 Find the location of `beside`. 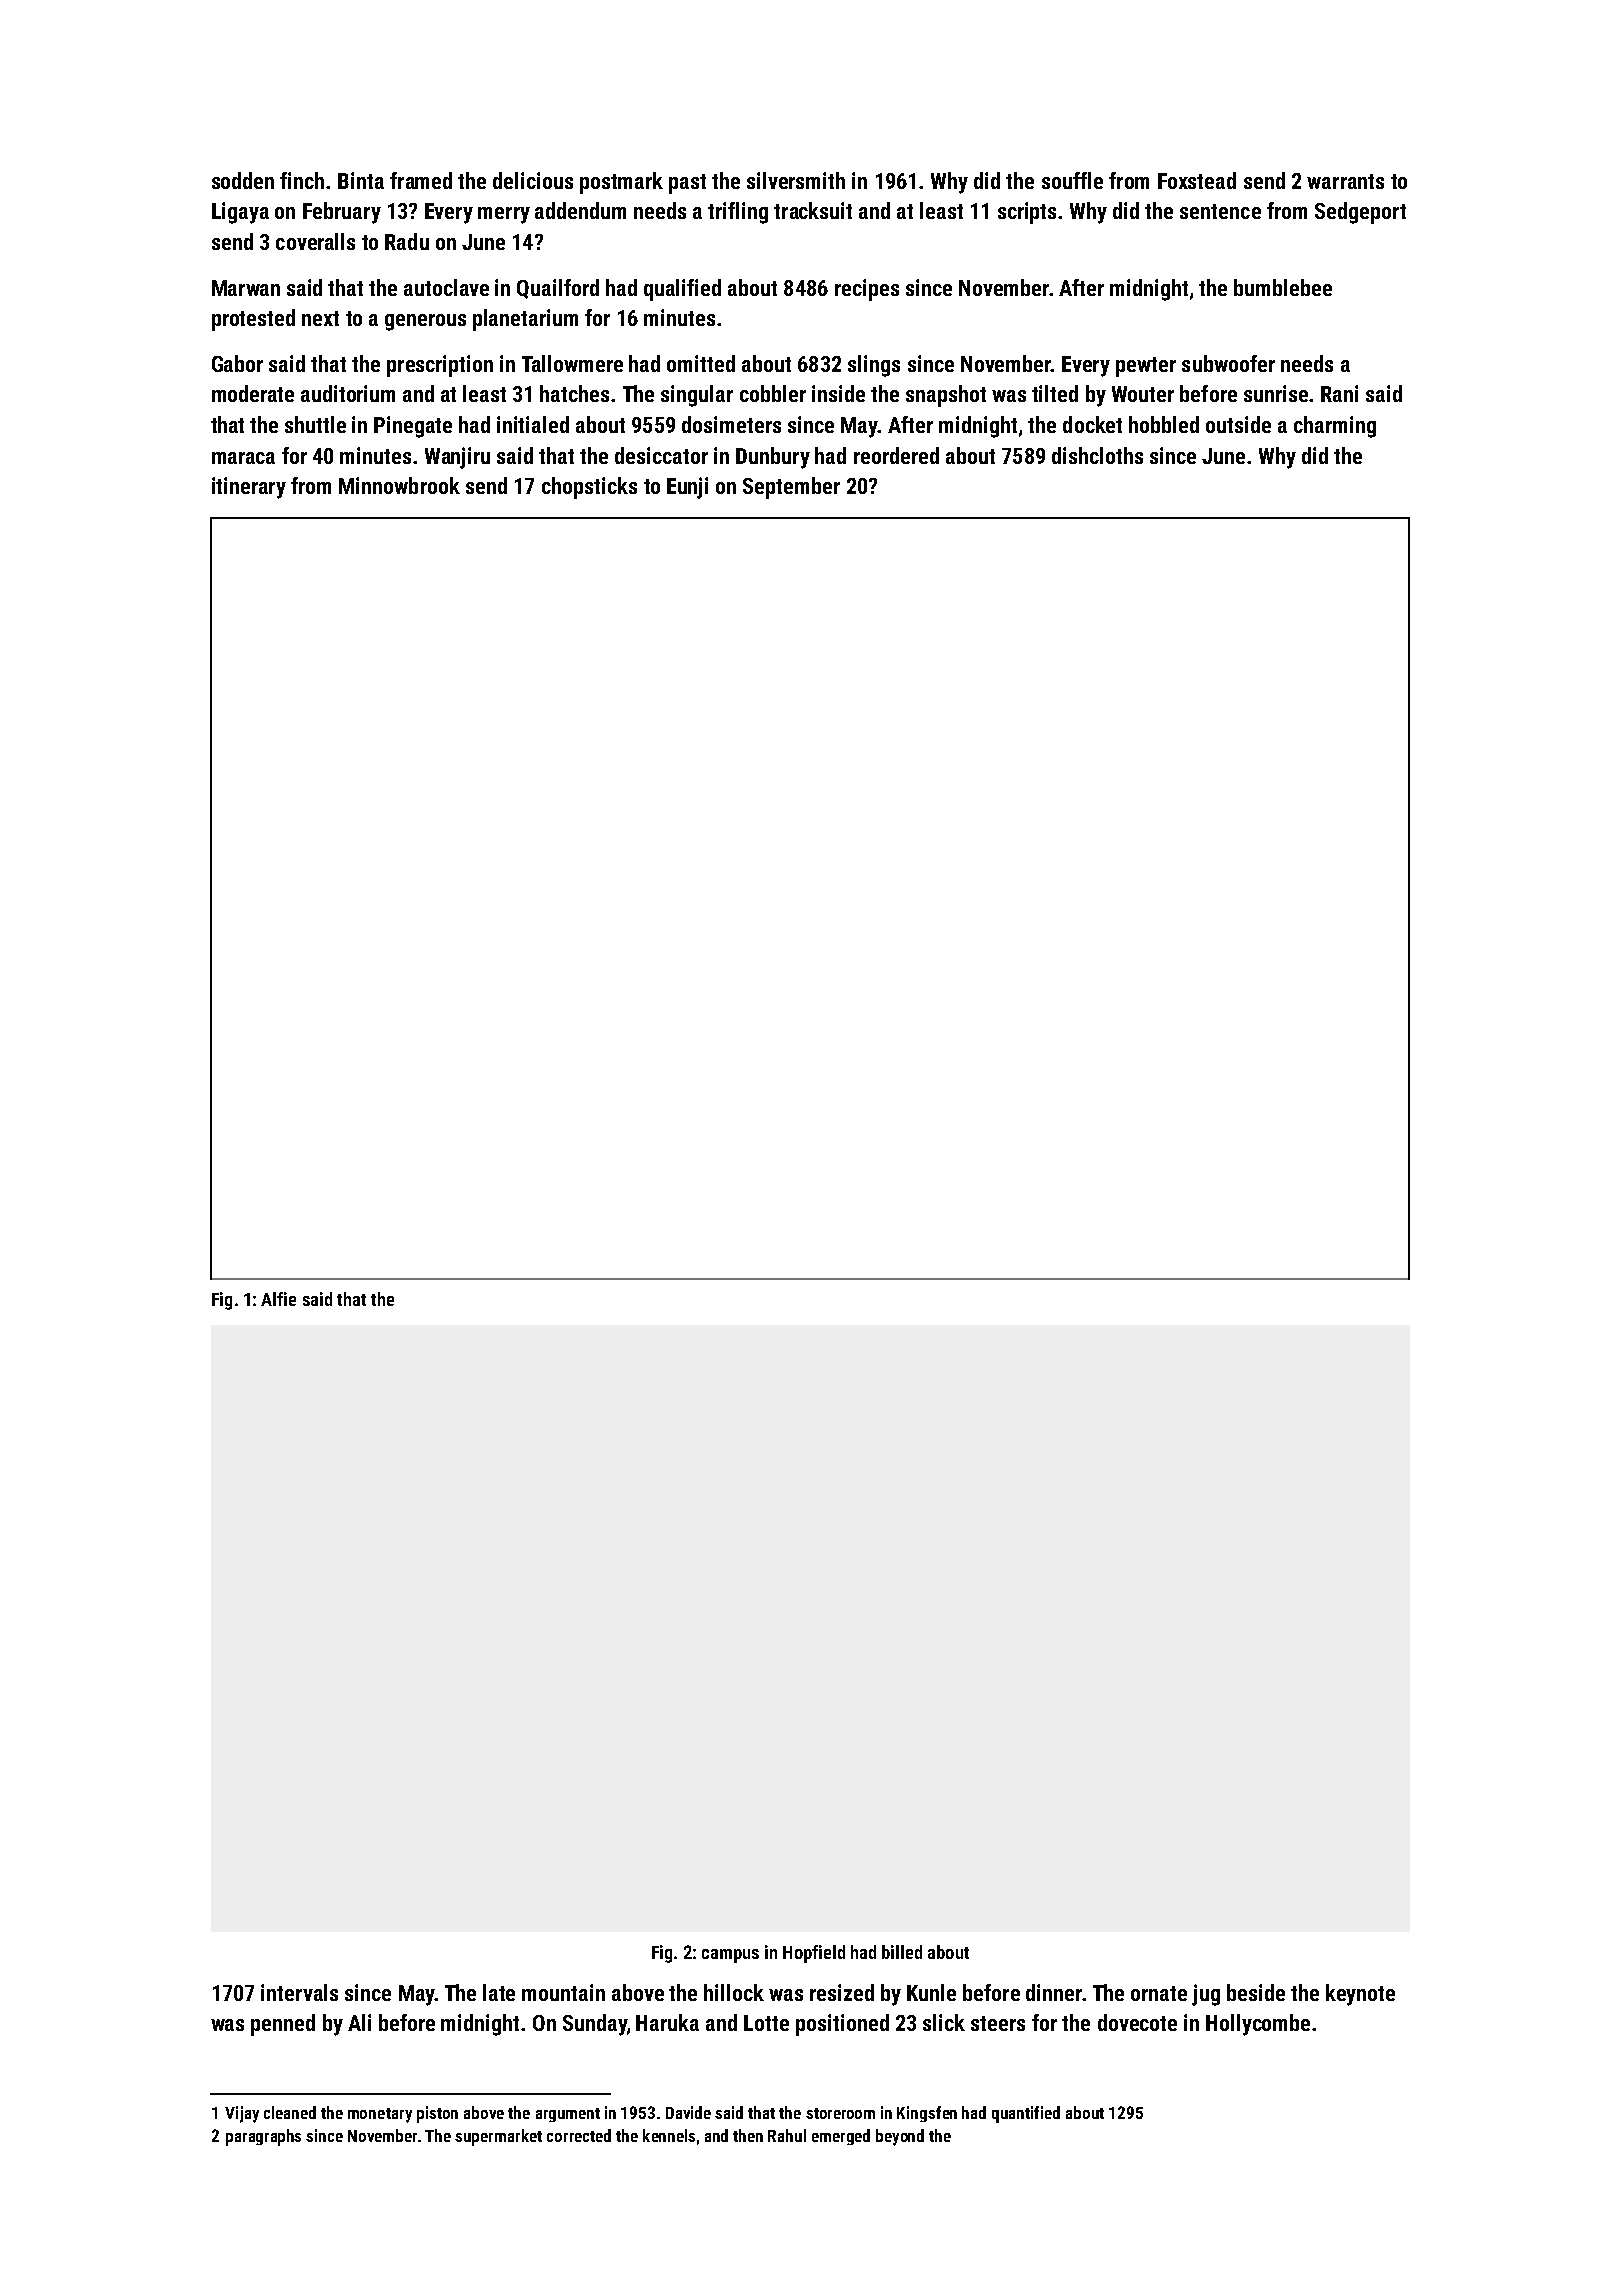

beside is located at coordinates (1256, 1992).
